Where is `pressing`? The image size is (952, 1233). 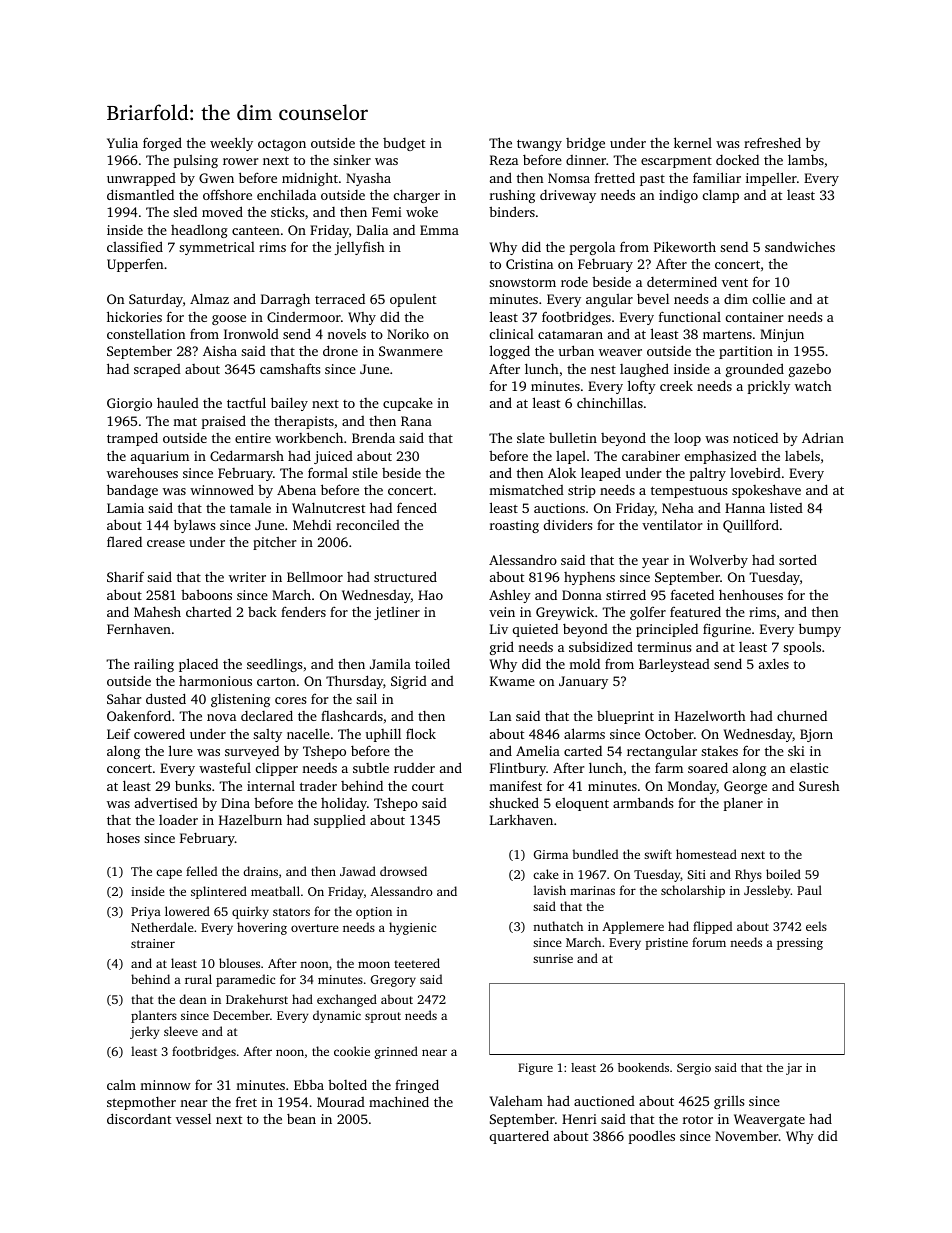 pressing is located at coordinates (800, 944).
